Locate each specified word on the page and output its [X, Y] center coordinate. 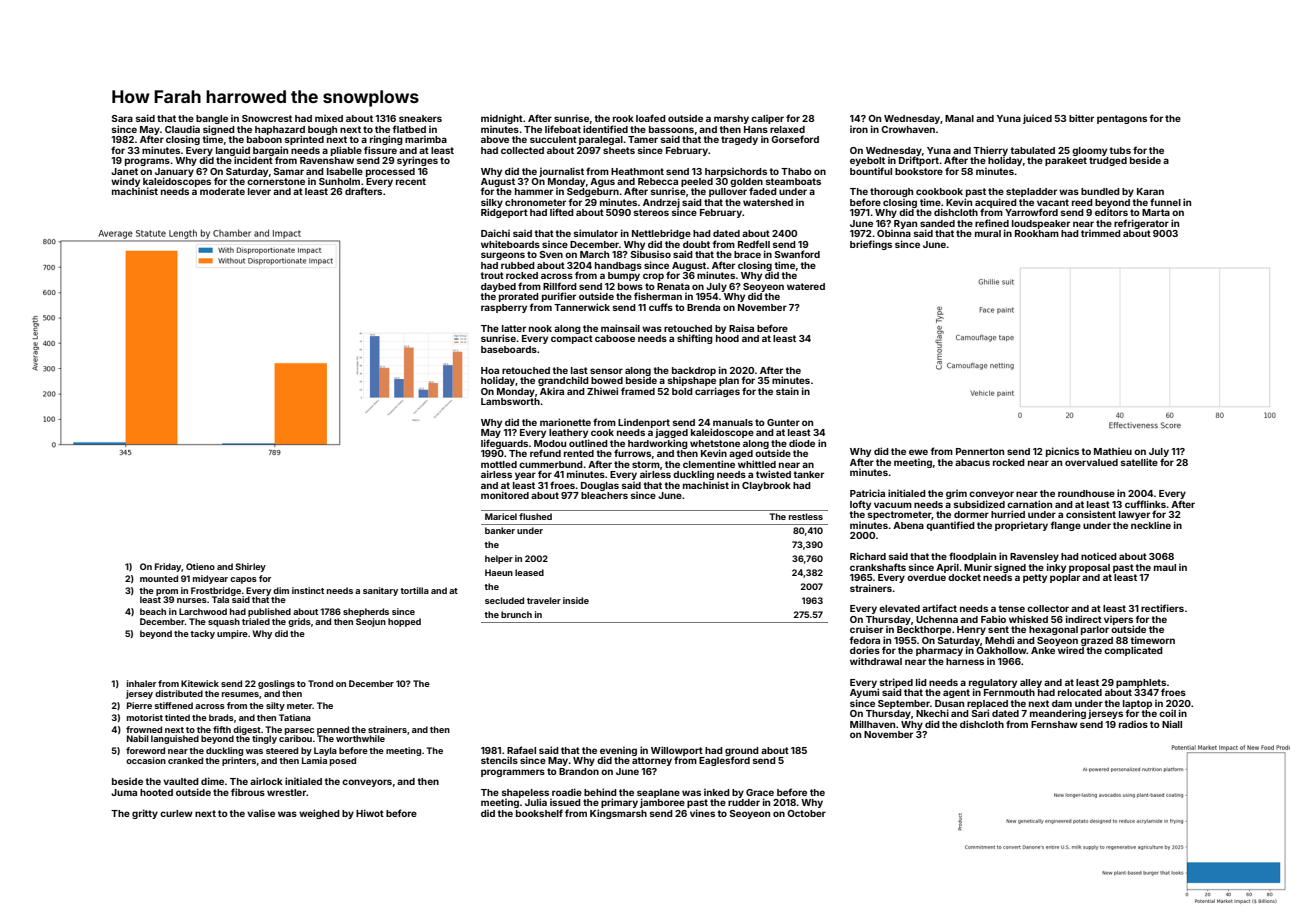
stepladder [1031, 192]
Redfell [754, 244]
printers [239, 761]
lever [259, 191]
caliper [767, 119]
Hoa [490, 370]
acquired [996, 203]
